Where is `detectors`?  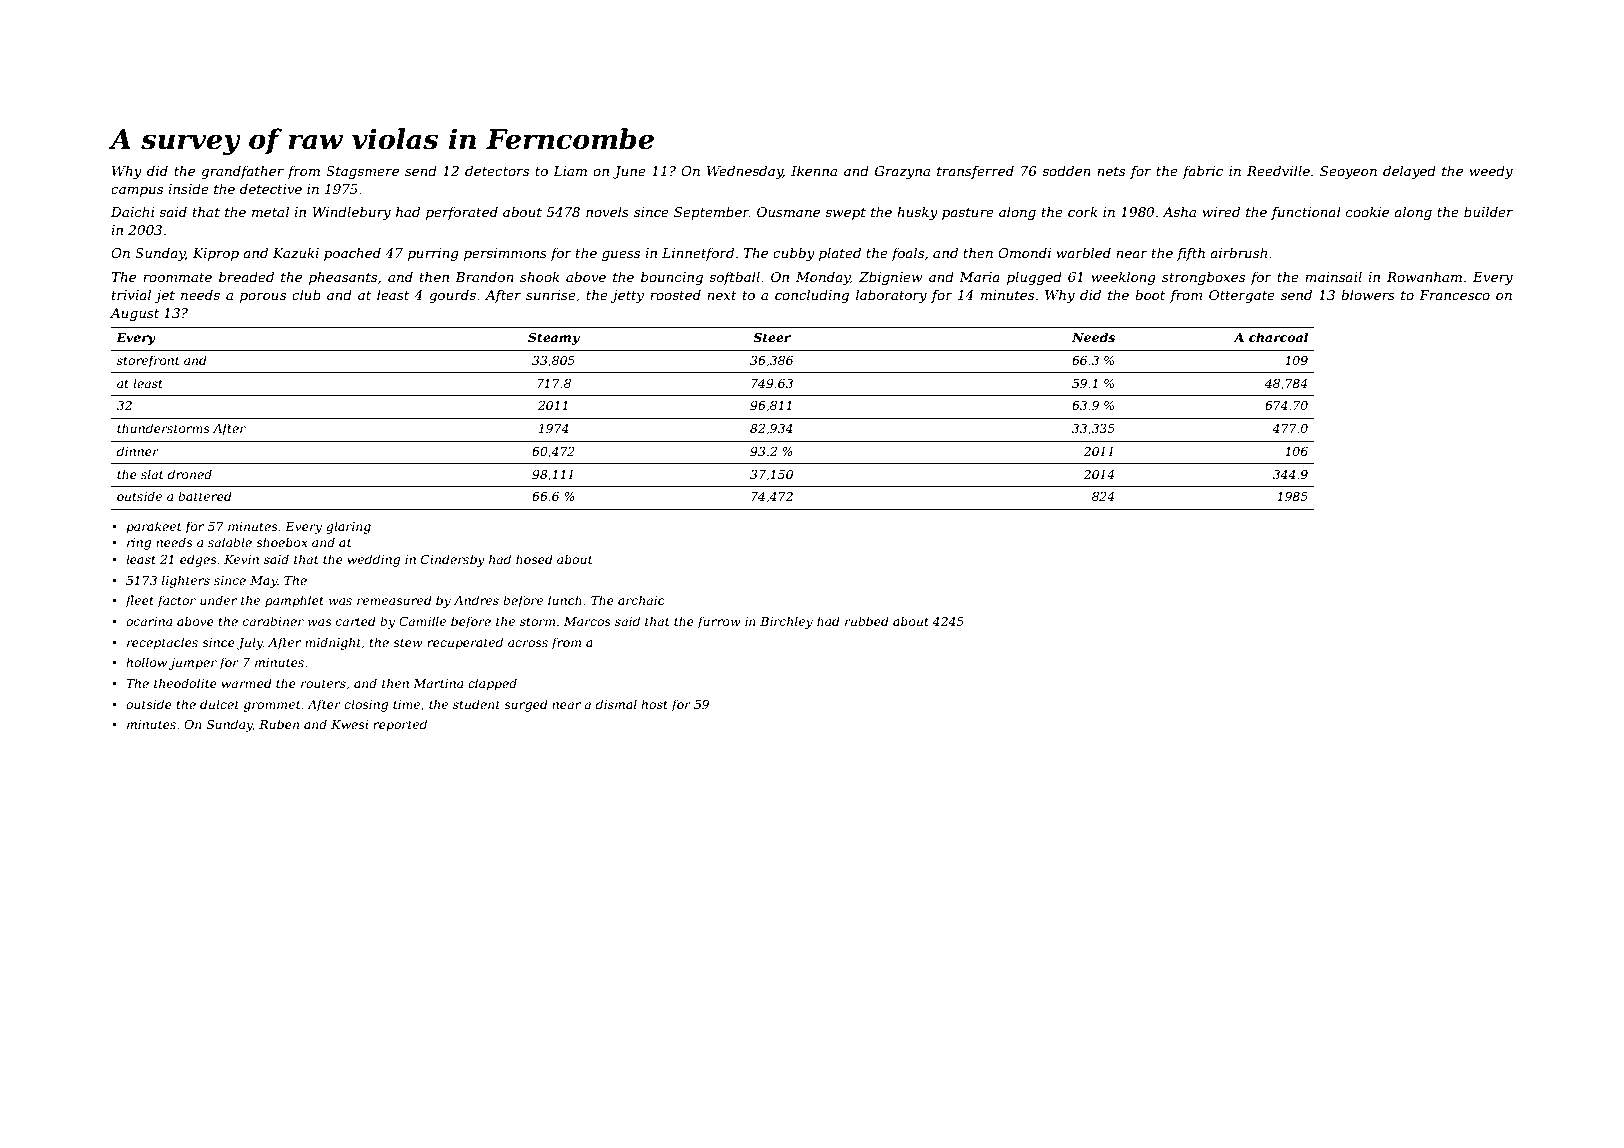 detectors is located at coordinates (497, 170).
